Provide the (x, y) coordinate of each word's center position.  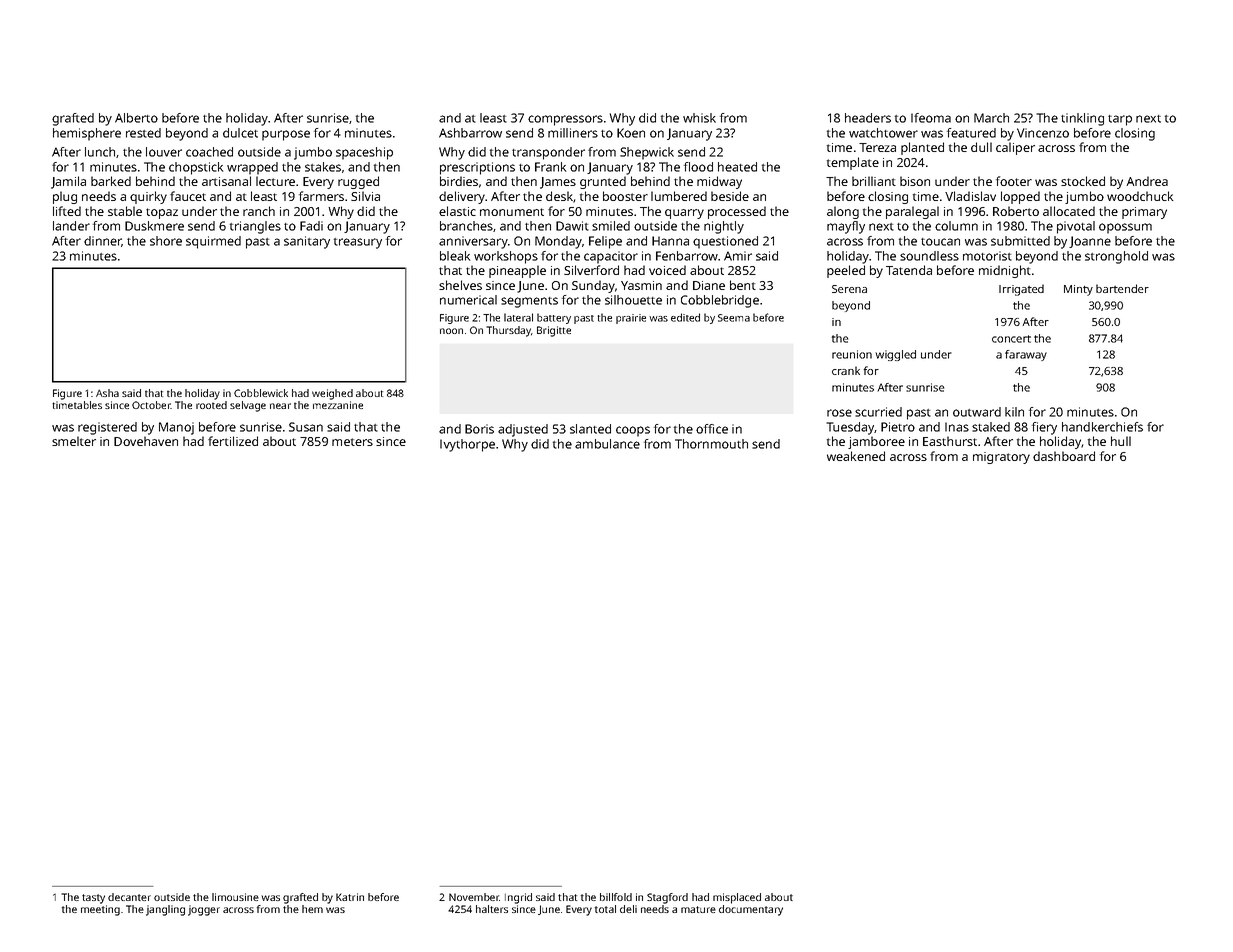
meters (352, 442)
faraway (1026, 355)
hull (1121, 441)
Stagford (667, 898)
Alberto (136, 118)
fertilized (233, 441)
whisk (699, 118)
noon (451, 331)
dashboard (1064, 456)
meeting (100, 910)
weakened (856, 456)
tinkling (1082, 119)
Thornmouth (711, 444)
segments (529, 302)
